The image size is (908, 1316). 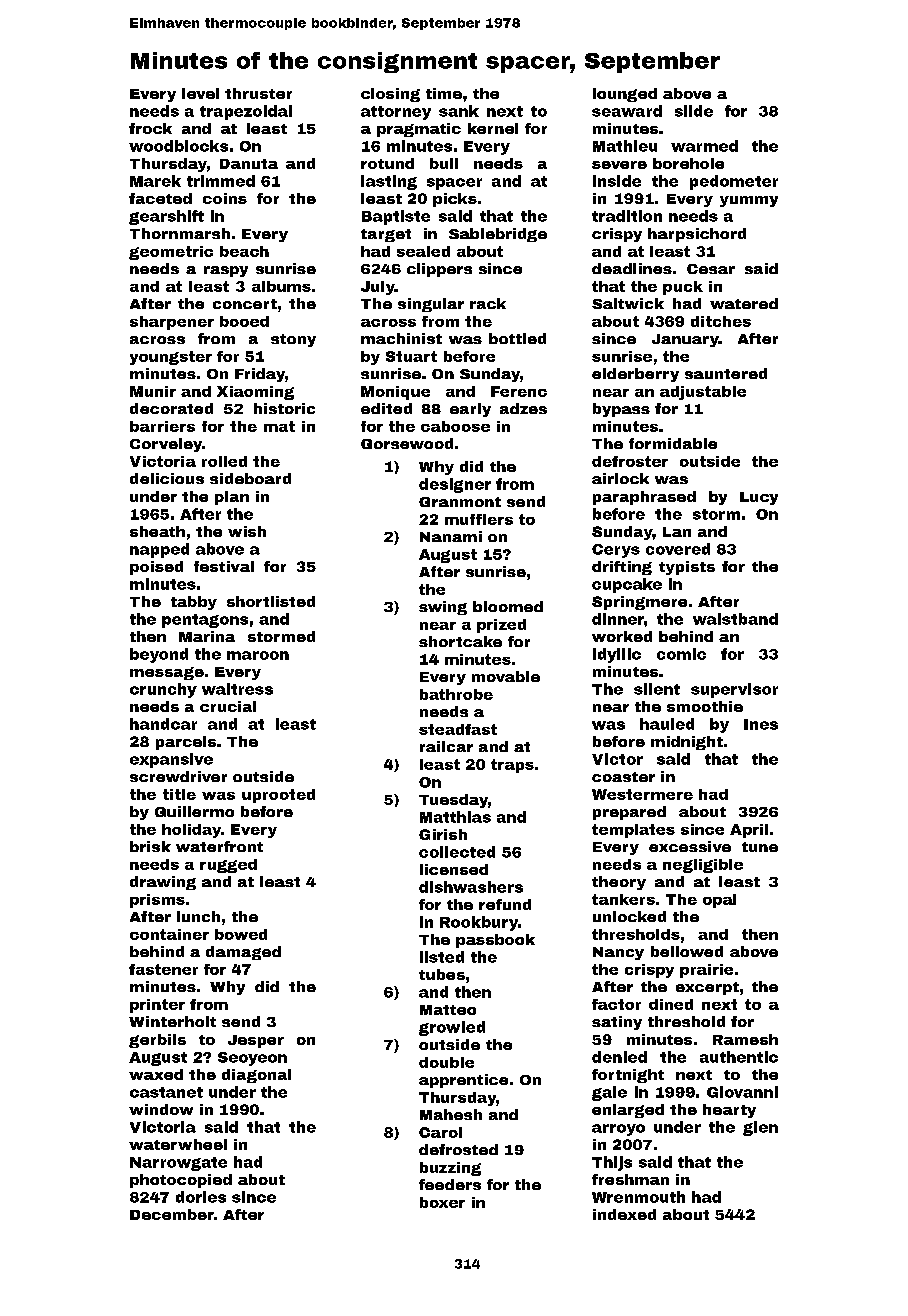 What do you see at coordinates (224, 566) in the screenshot?
I see `festival` at bounding box center [224, 566].
